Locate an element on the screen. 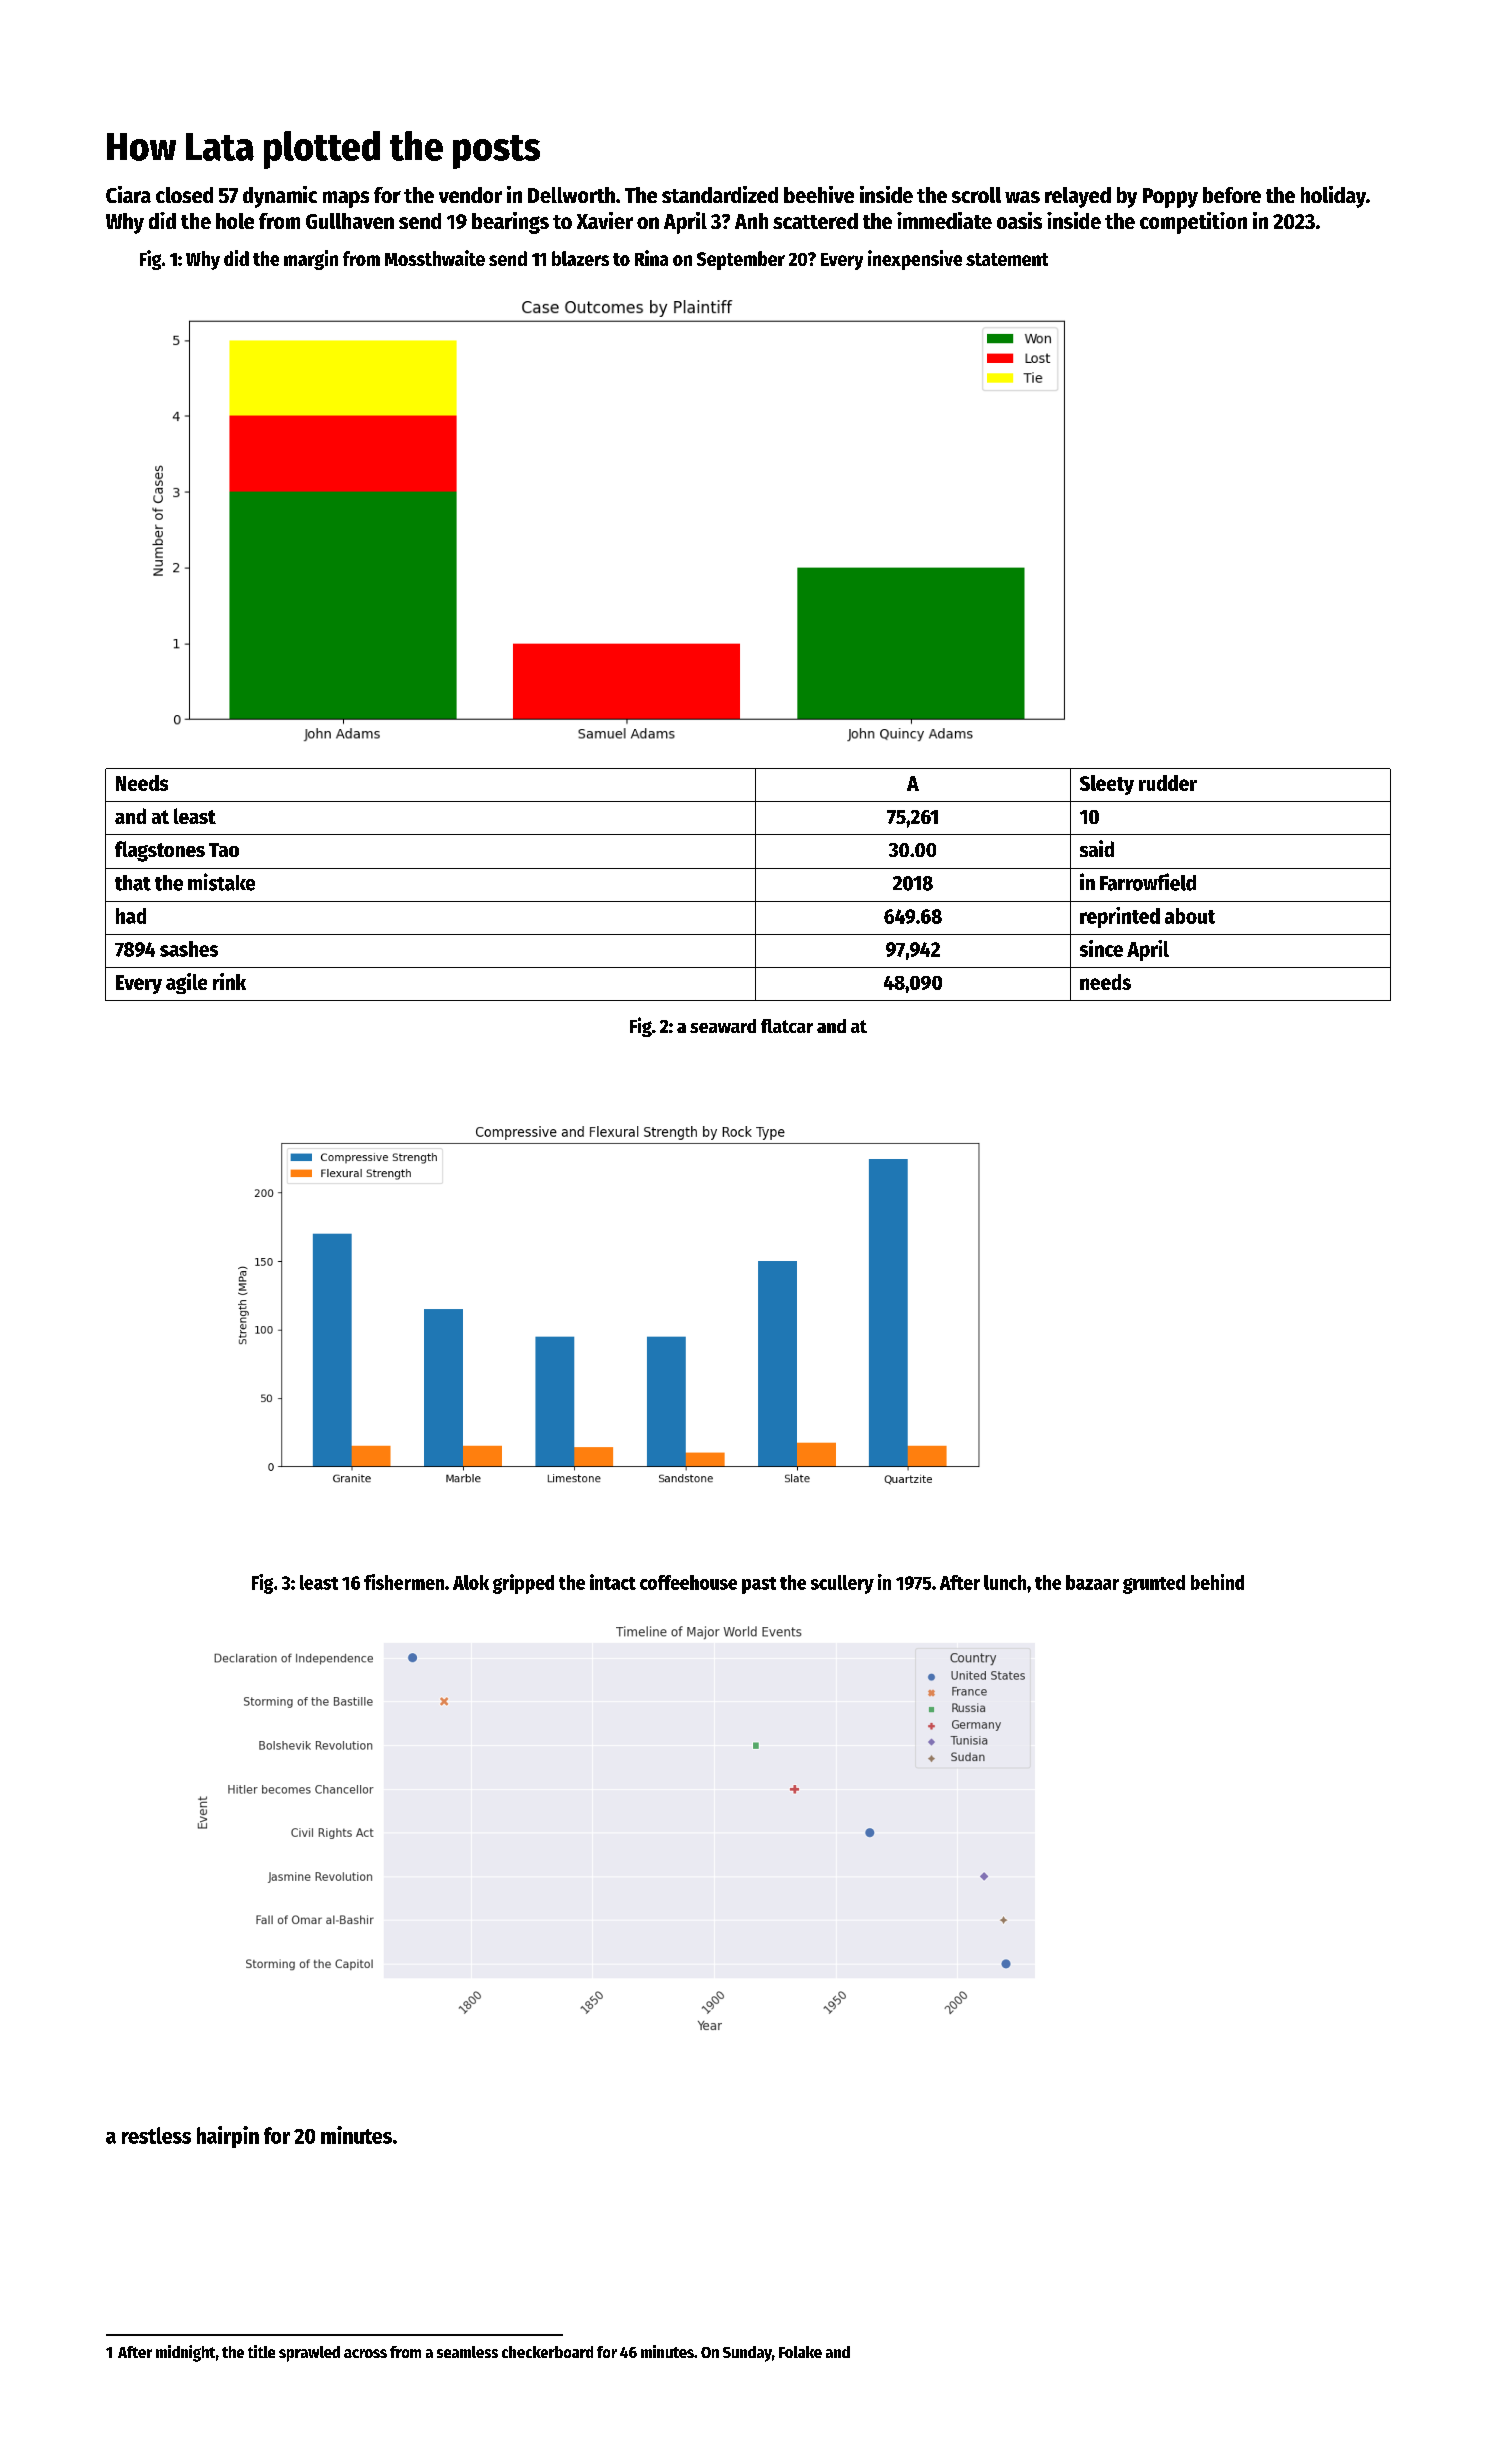  holiday is located at coordinates (1333, 197).
